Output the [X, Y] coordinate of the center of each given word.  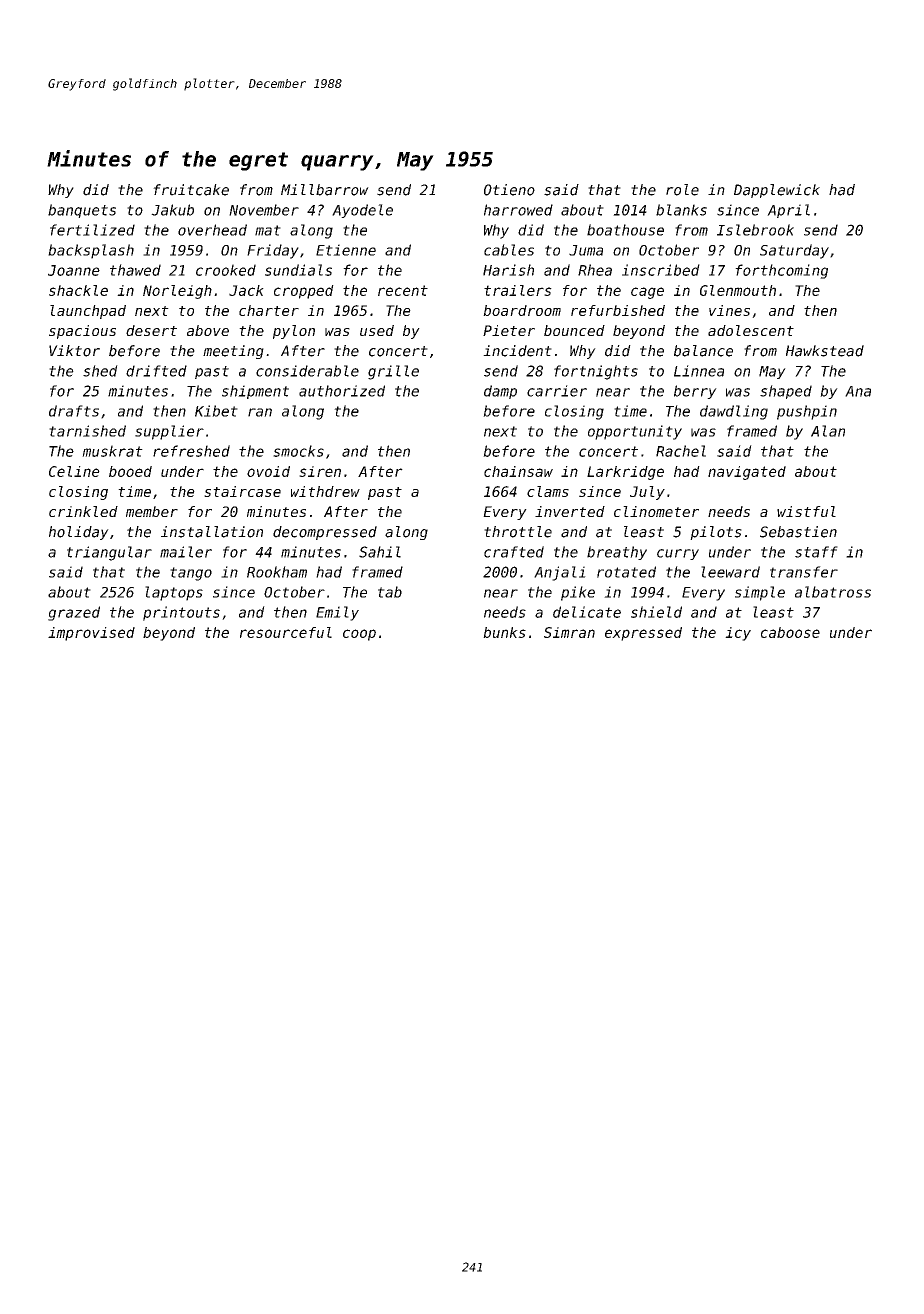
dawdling [734, 412]
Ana [858, 391]
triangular [109, 553]
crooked [226, 270]
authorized [342, 391]
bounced [574, 330]
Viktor [74, 351]
